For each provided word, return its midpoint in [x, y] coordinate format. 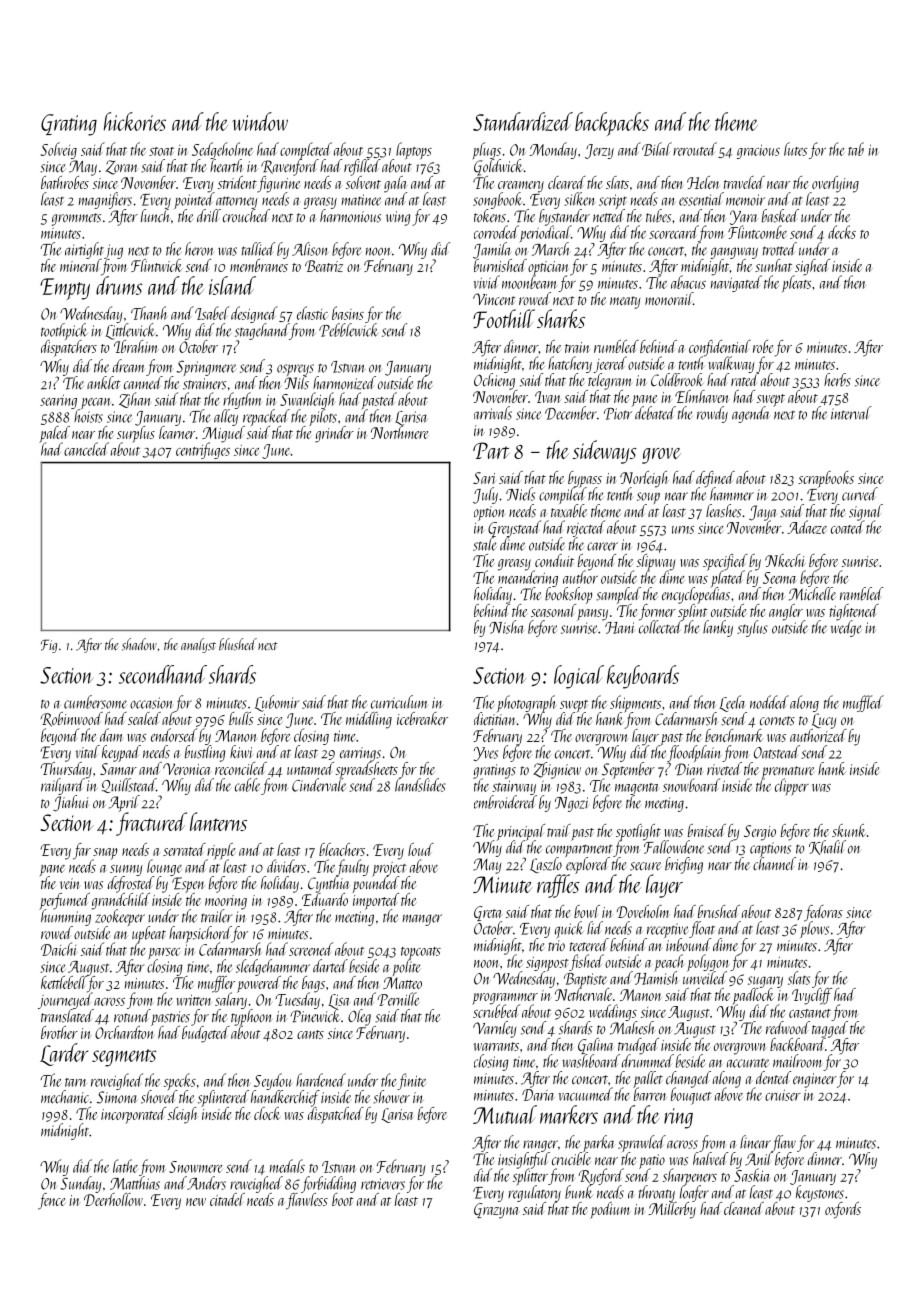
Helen [703, 182]
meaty [625, 302]
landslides [420, 785]
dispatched [336, 1115]
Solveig [59, 150]
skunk [849, 830]
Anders [206, 1183]
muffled [863, 703]
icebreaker [422, 718]
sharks [561, 318]
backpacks [612, 124]
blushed [238, 644]
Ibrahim [136, 346]
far [82, 851]
